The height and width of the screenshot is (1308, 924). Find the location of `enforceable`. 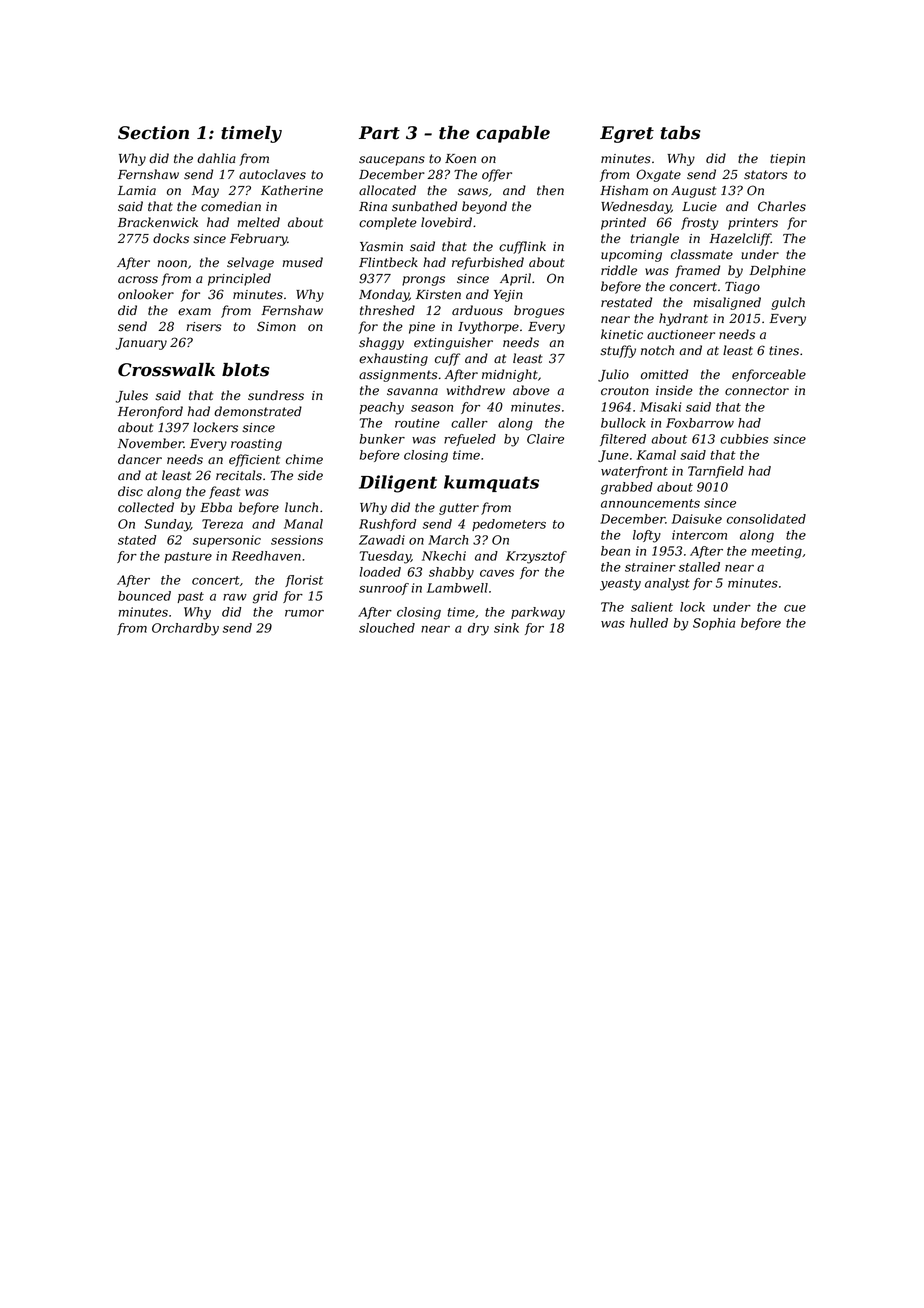

enforceable is located at coordinates (769, 375).
